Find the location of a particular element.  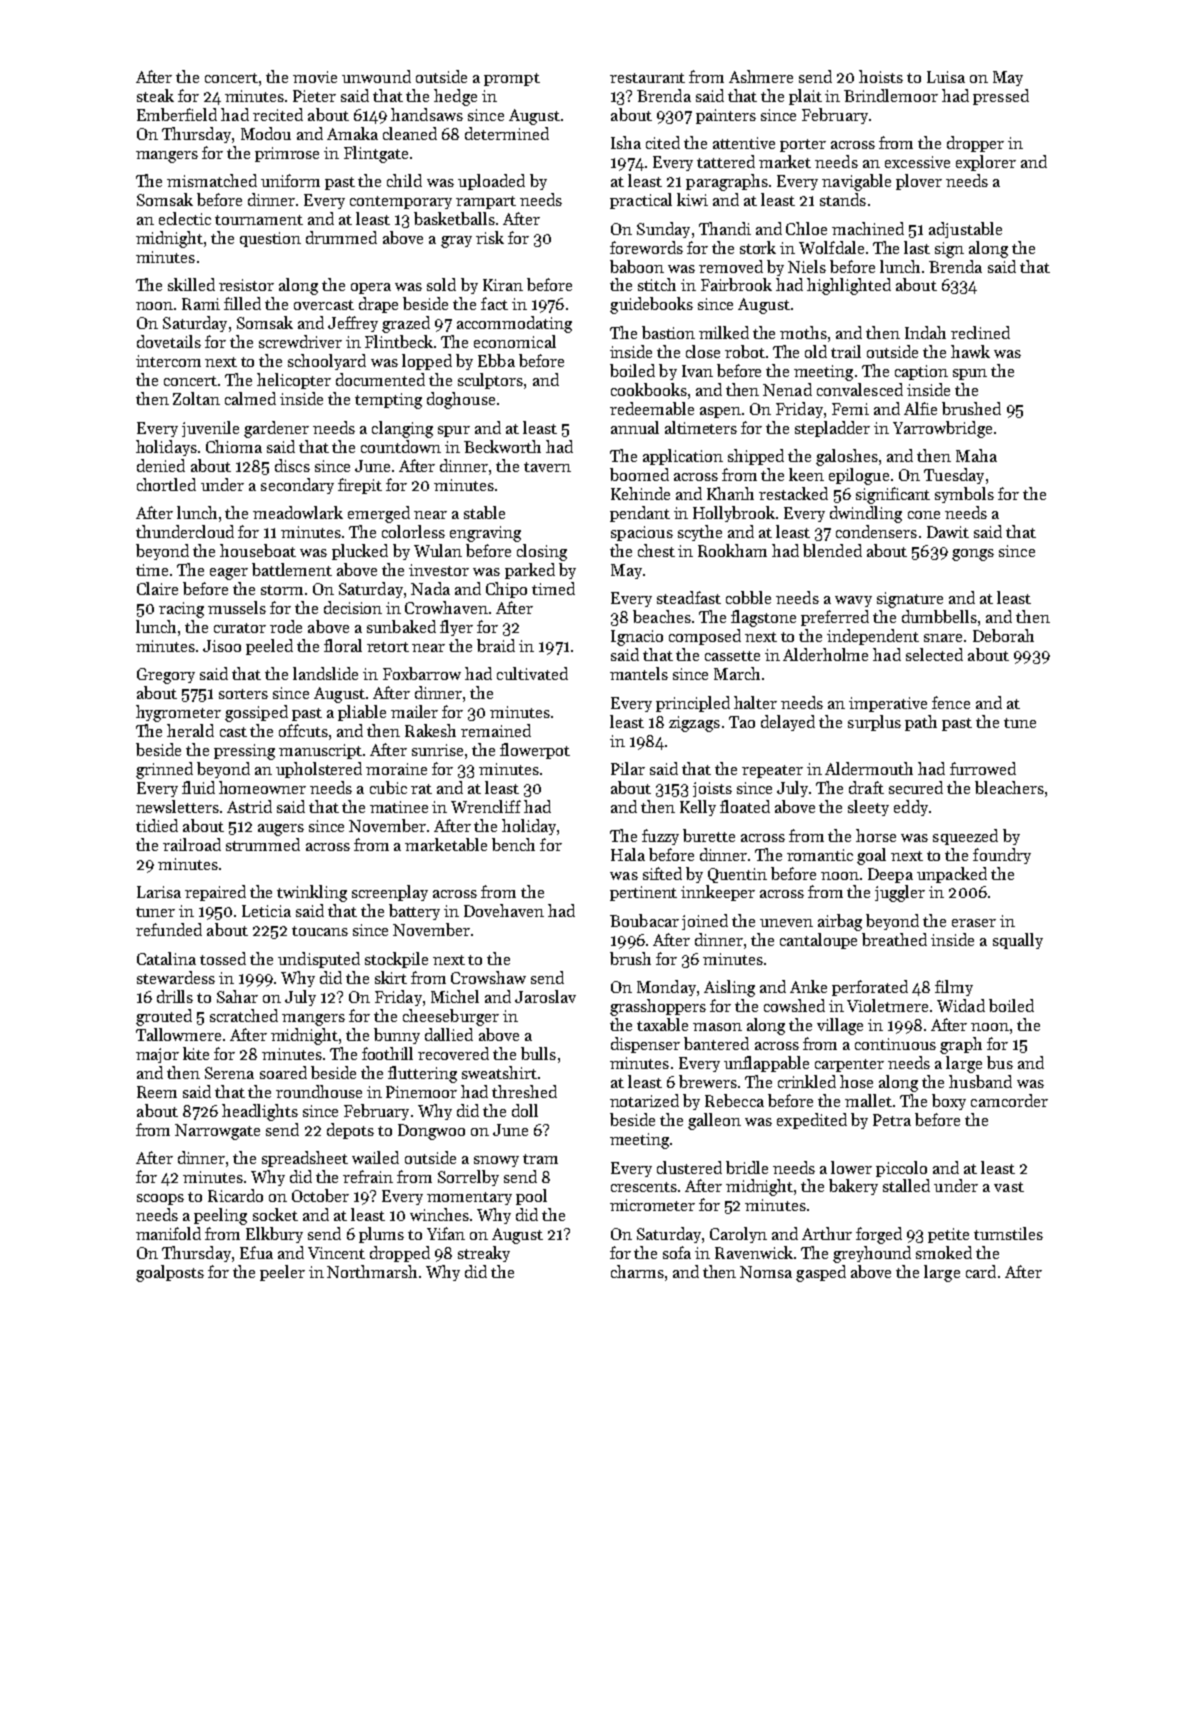

Northmarsh is located at coordinates (372, 1271).
